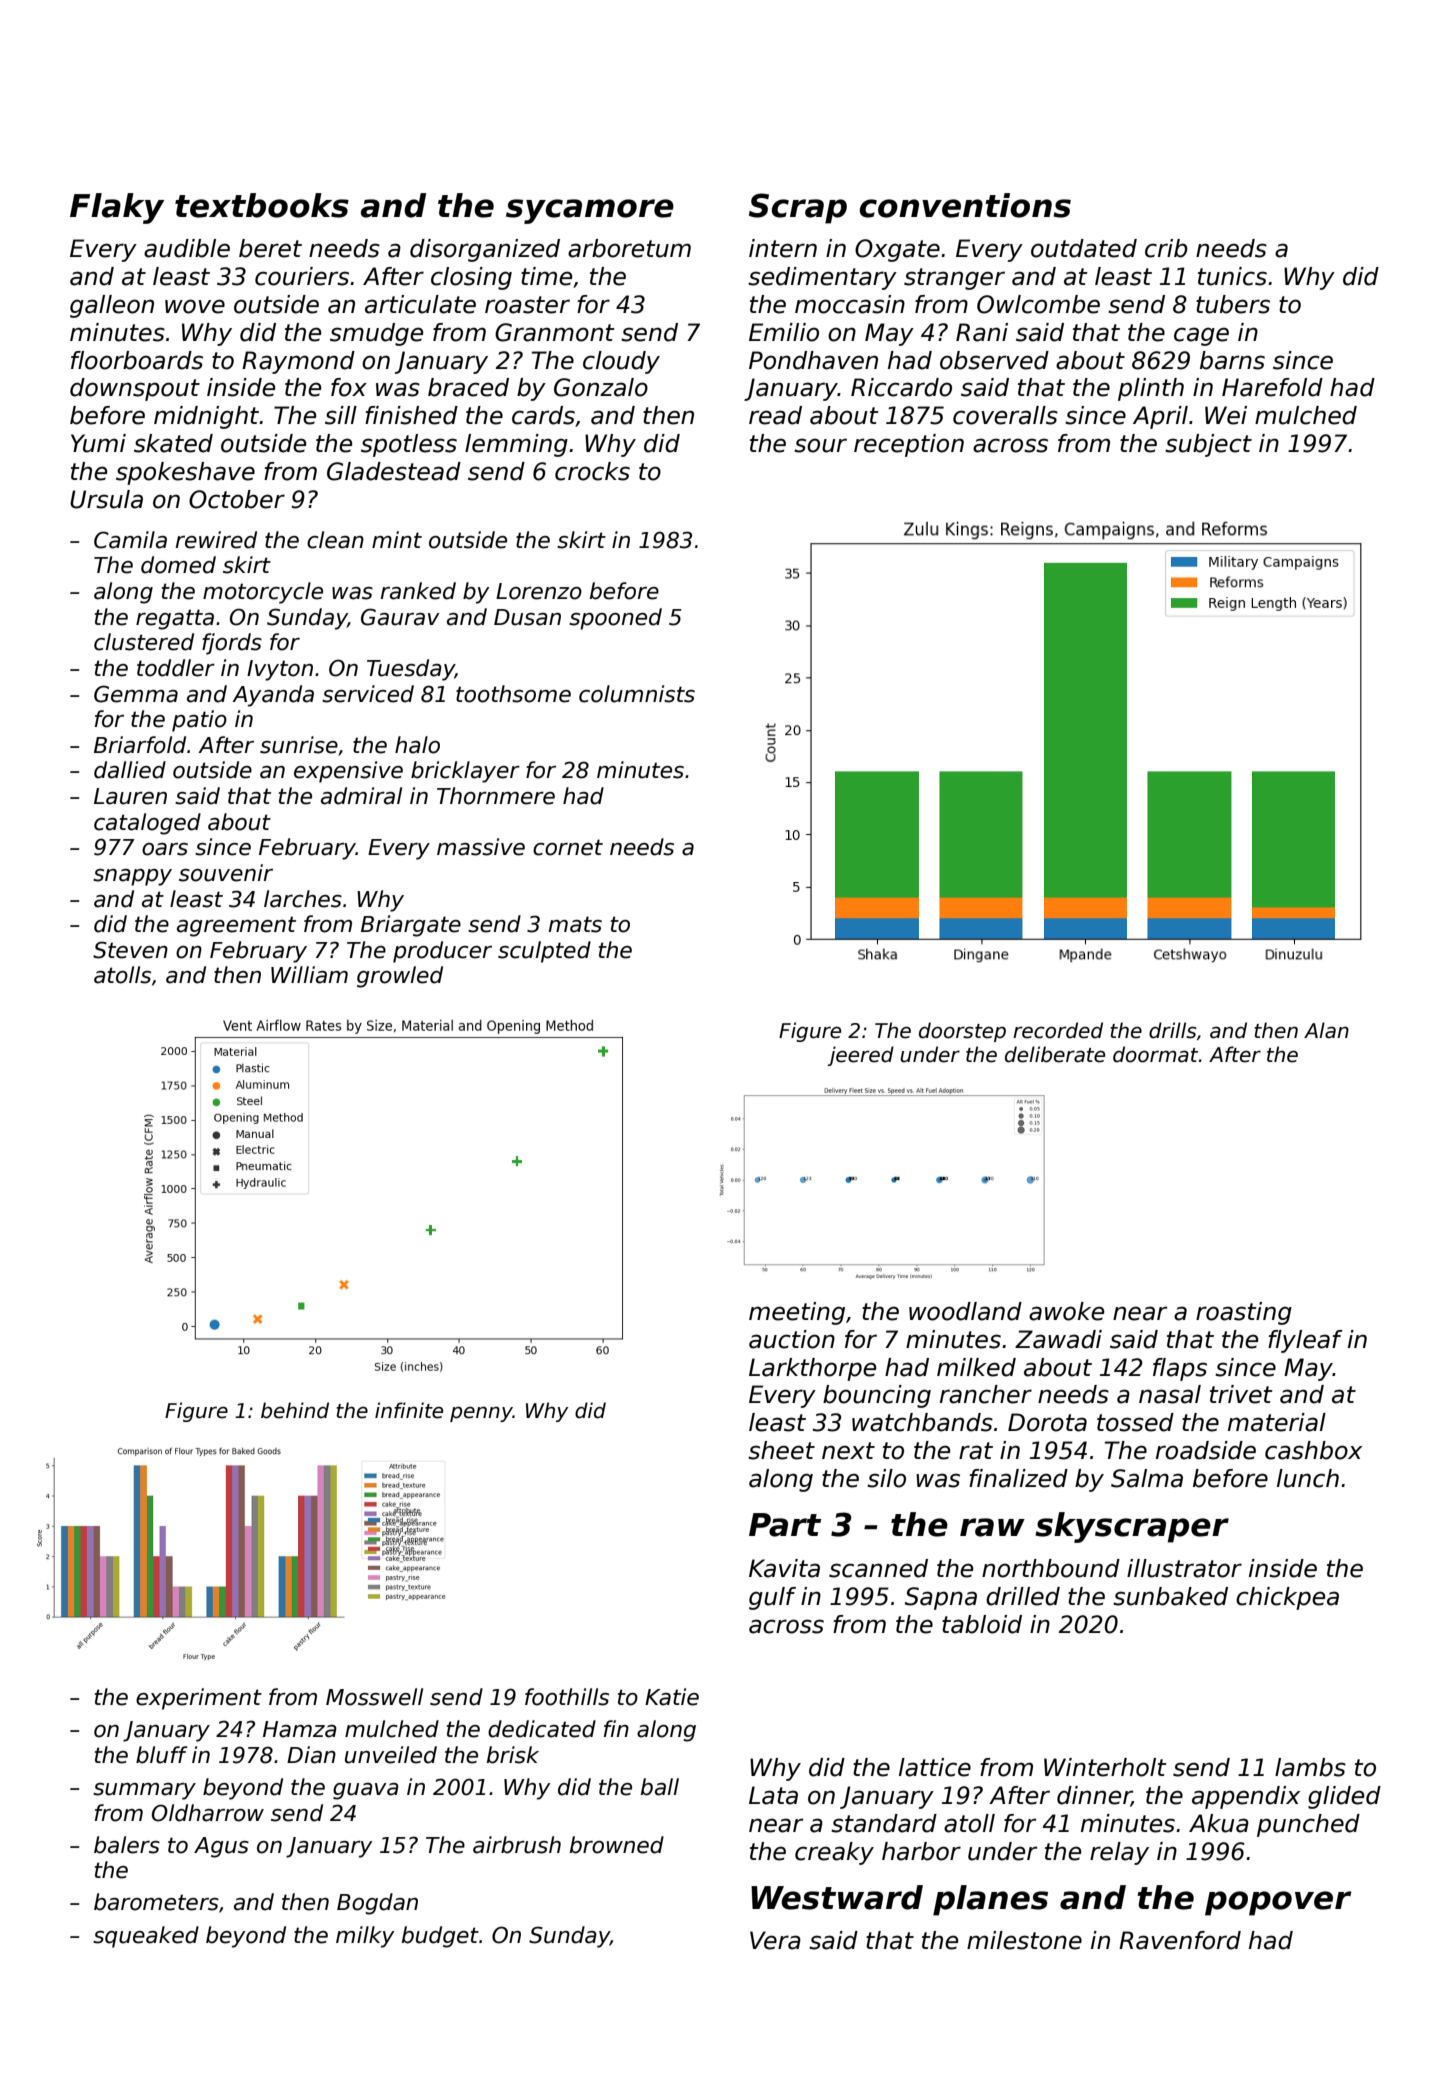 This image has width=1450, height=2100. What do you see at coordinates (797, 1313) in the image?
I see `meeting` at bounding box center [797, 1313].
